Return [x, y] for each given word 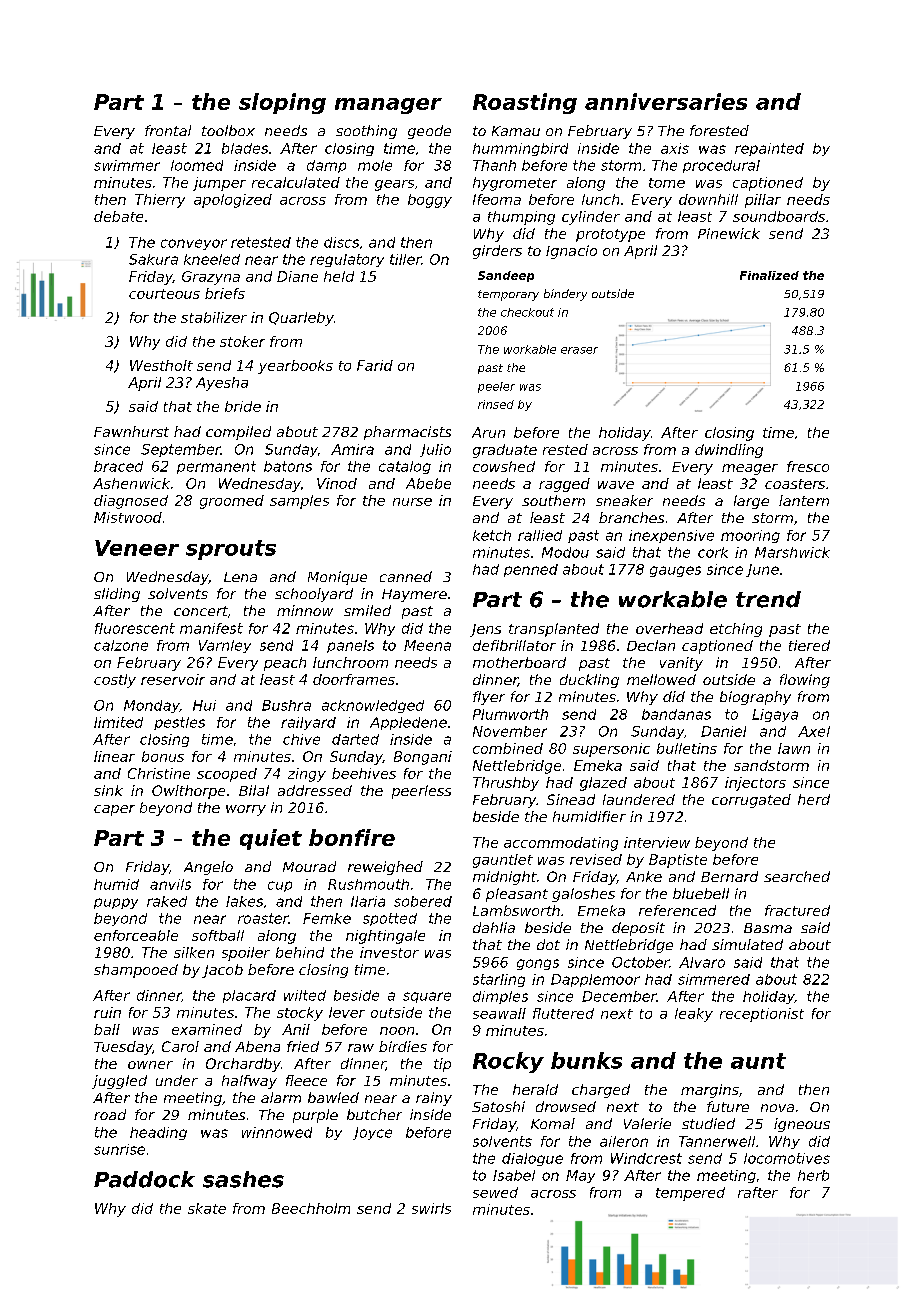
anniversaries [666, 101]
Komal [553, 1123]
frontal [168, 130]
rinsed [496, 404]
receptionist [762, 1015]
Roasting [525, 103]
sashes [243, 1179]
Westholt [161, 365]
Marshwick [792, 552]
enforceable [136, 935]
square [427, 997]
